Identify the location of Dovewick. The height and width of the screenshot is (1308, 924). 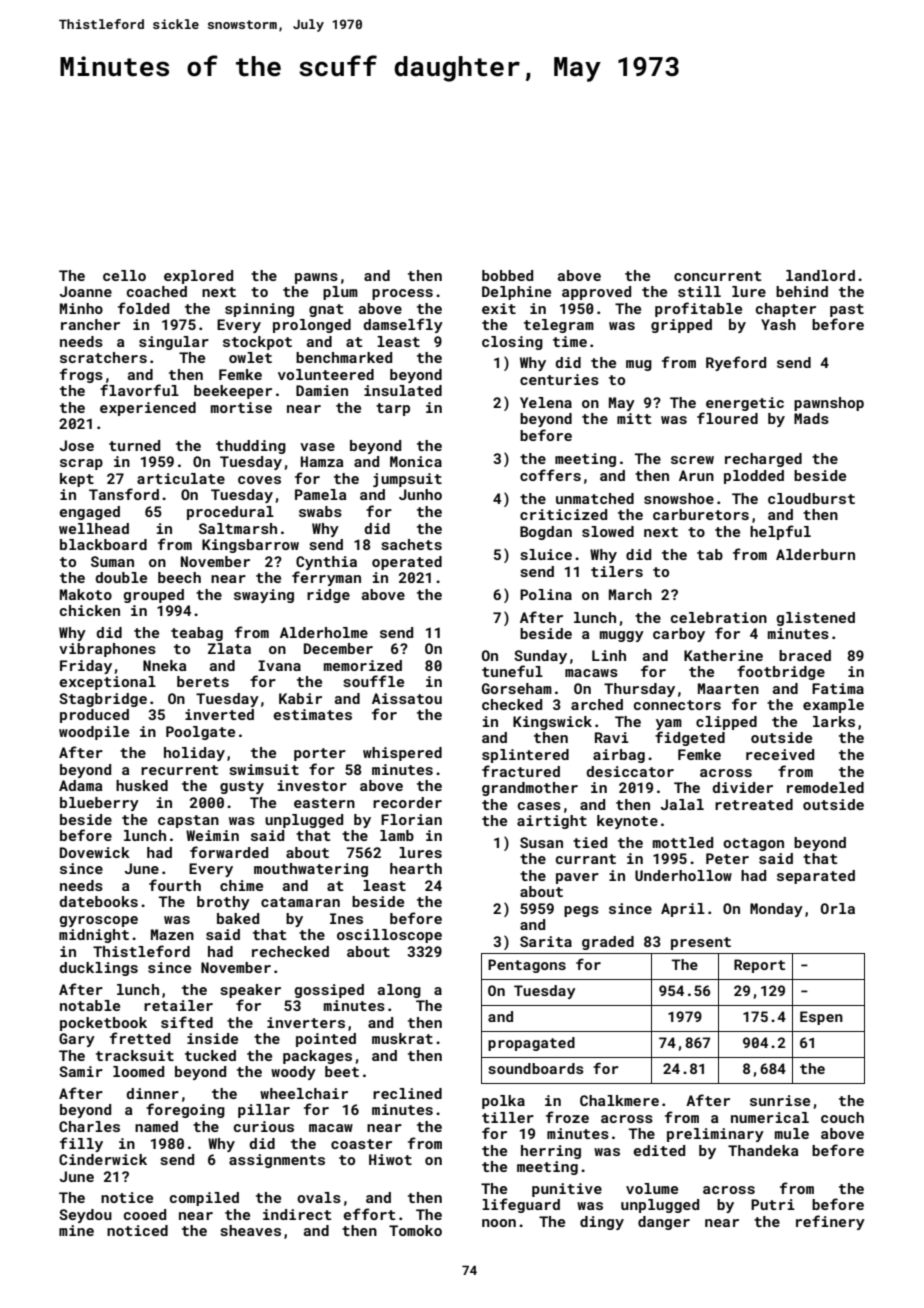
(95, 852).
